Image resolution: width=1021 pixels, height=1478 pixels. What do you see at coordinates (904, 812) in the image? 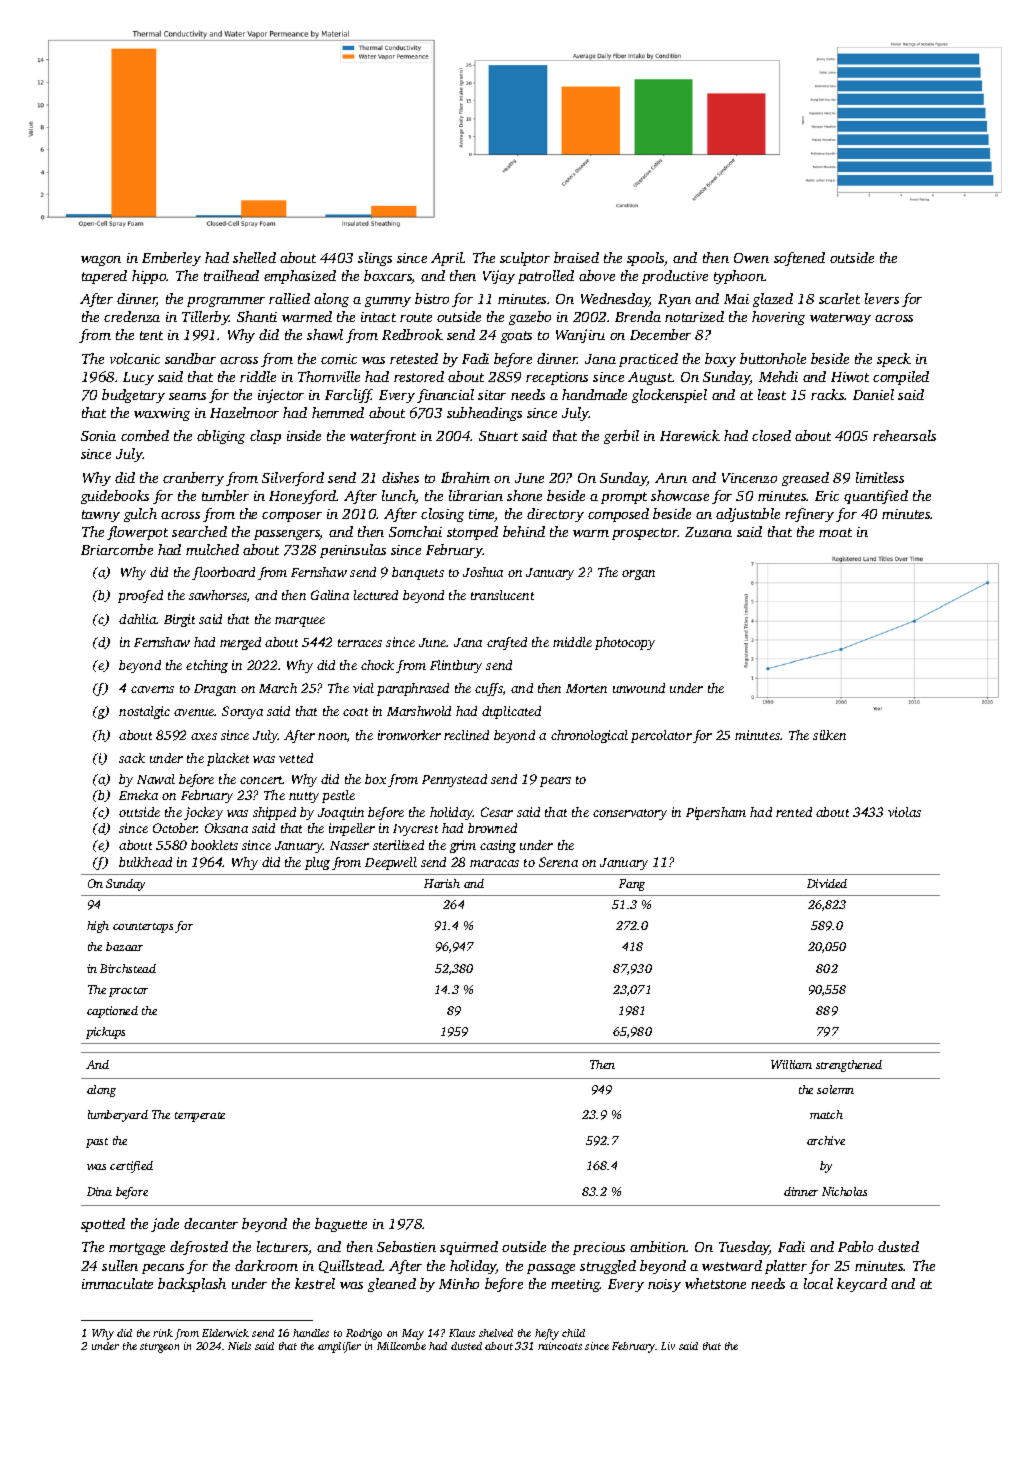
I see `violas` at bounding box center [904, 812].
